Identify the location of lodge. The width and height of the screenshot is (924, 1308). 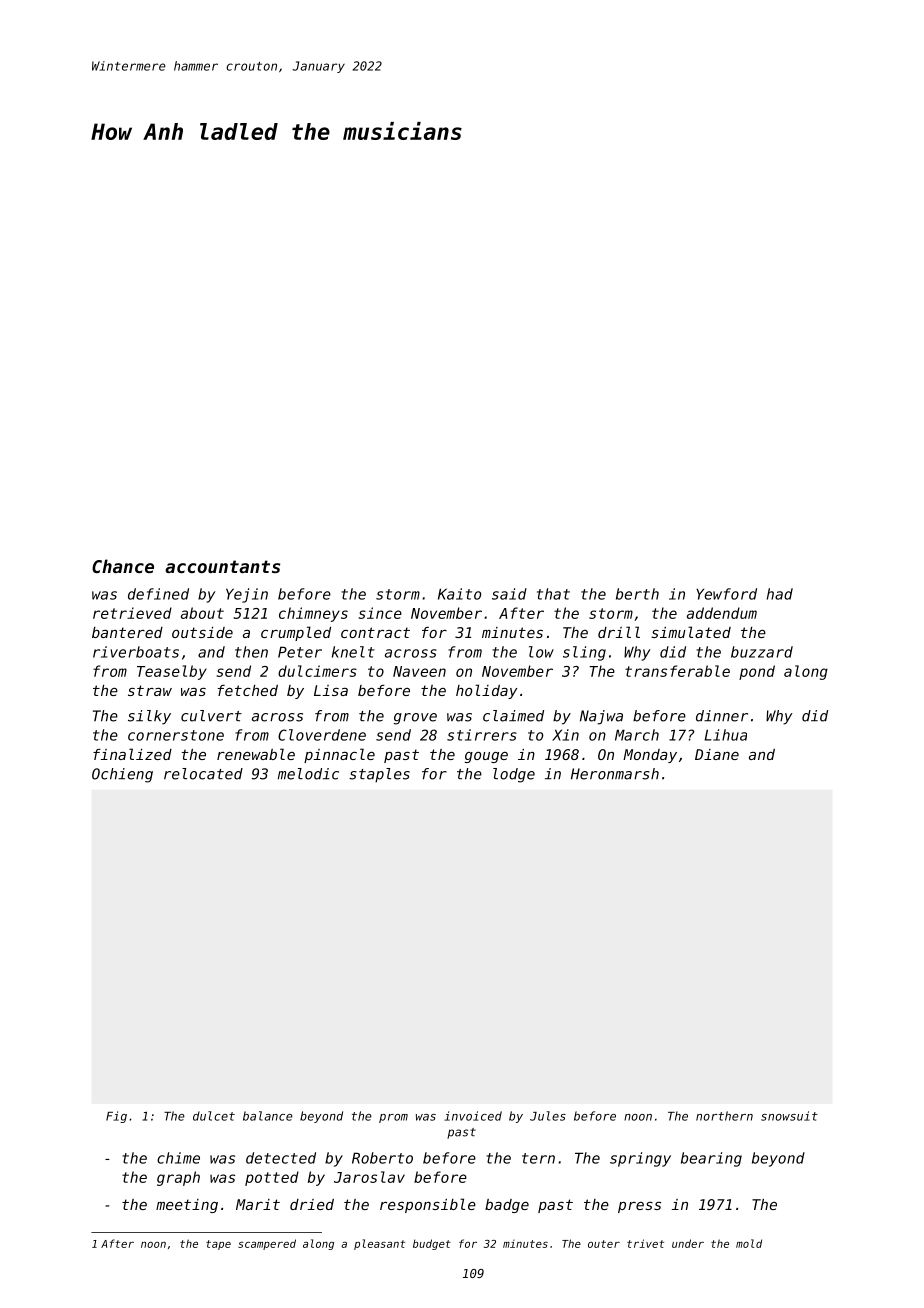
(514, 775).
